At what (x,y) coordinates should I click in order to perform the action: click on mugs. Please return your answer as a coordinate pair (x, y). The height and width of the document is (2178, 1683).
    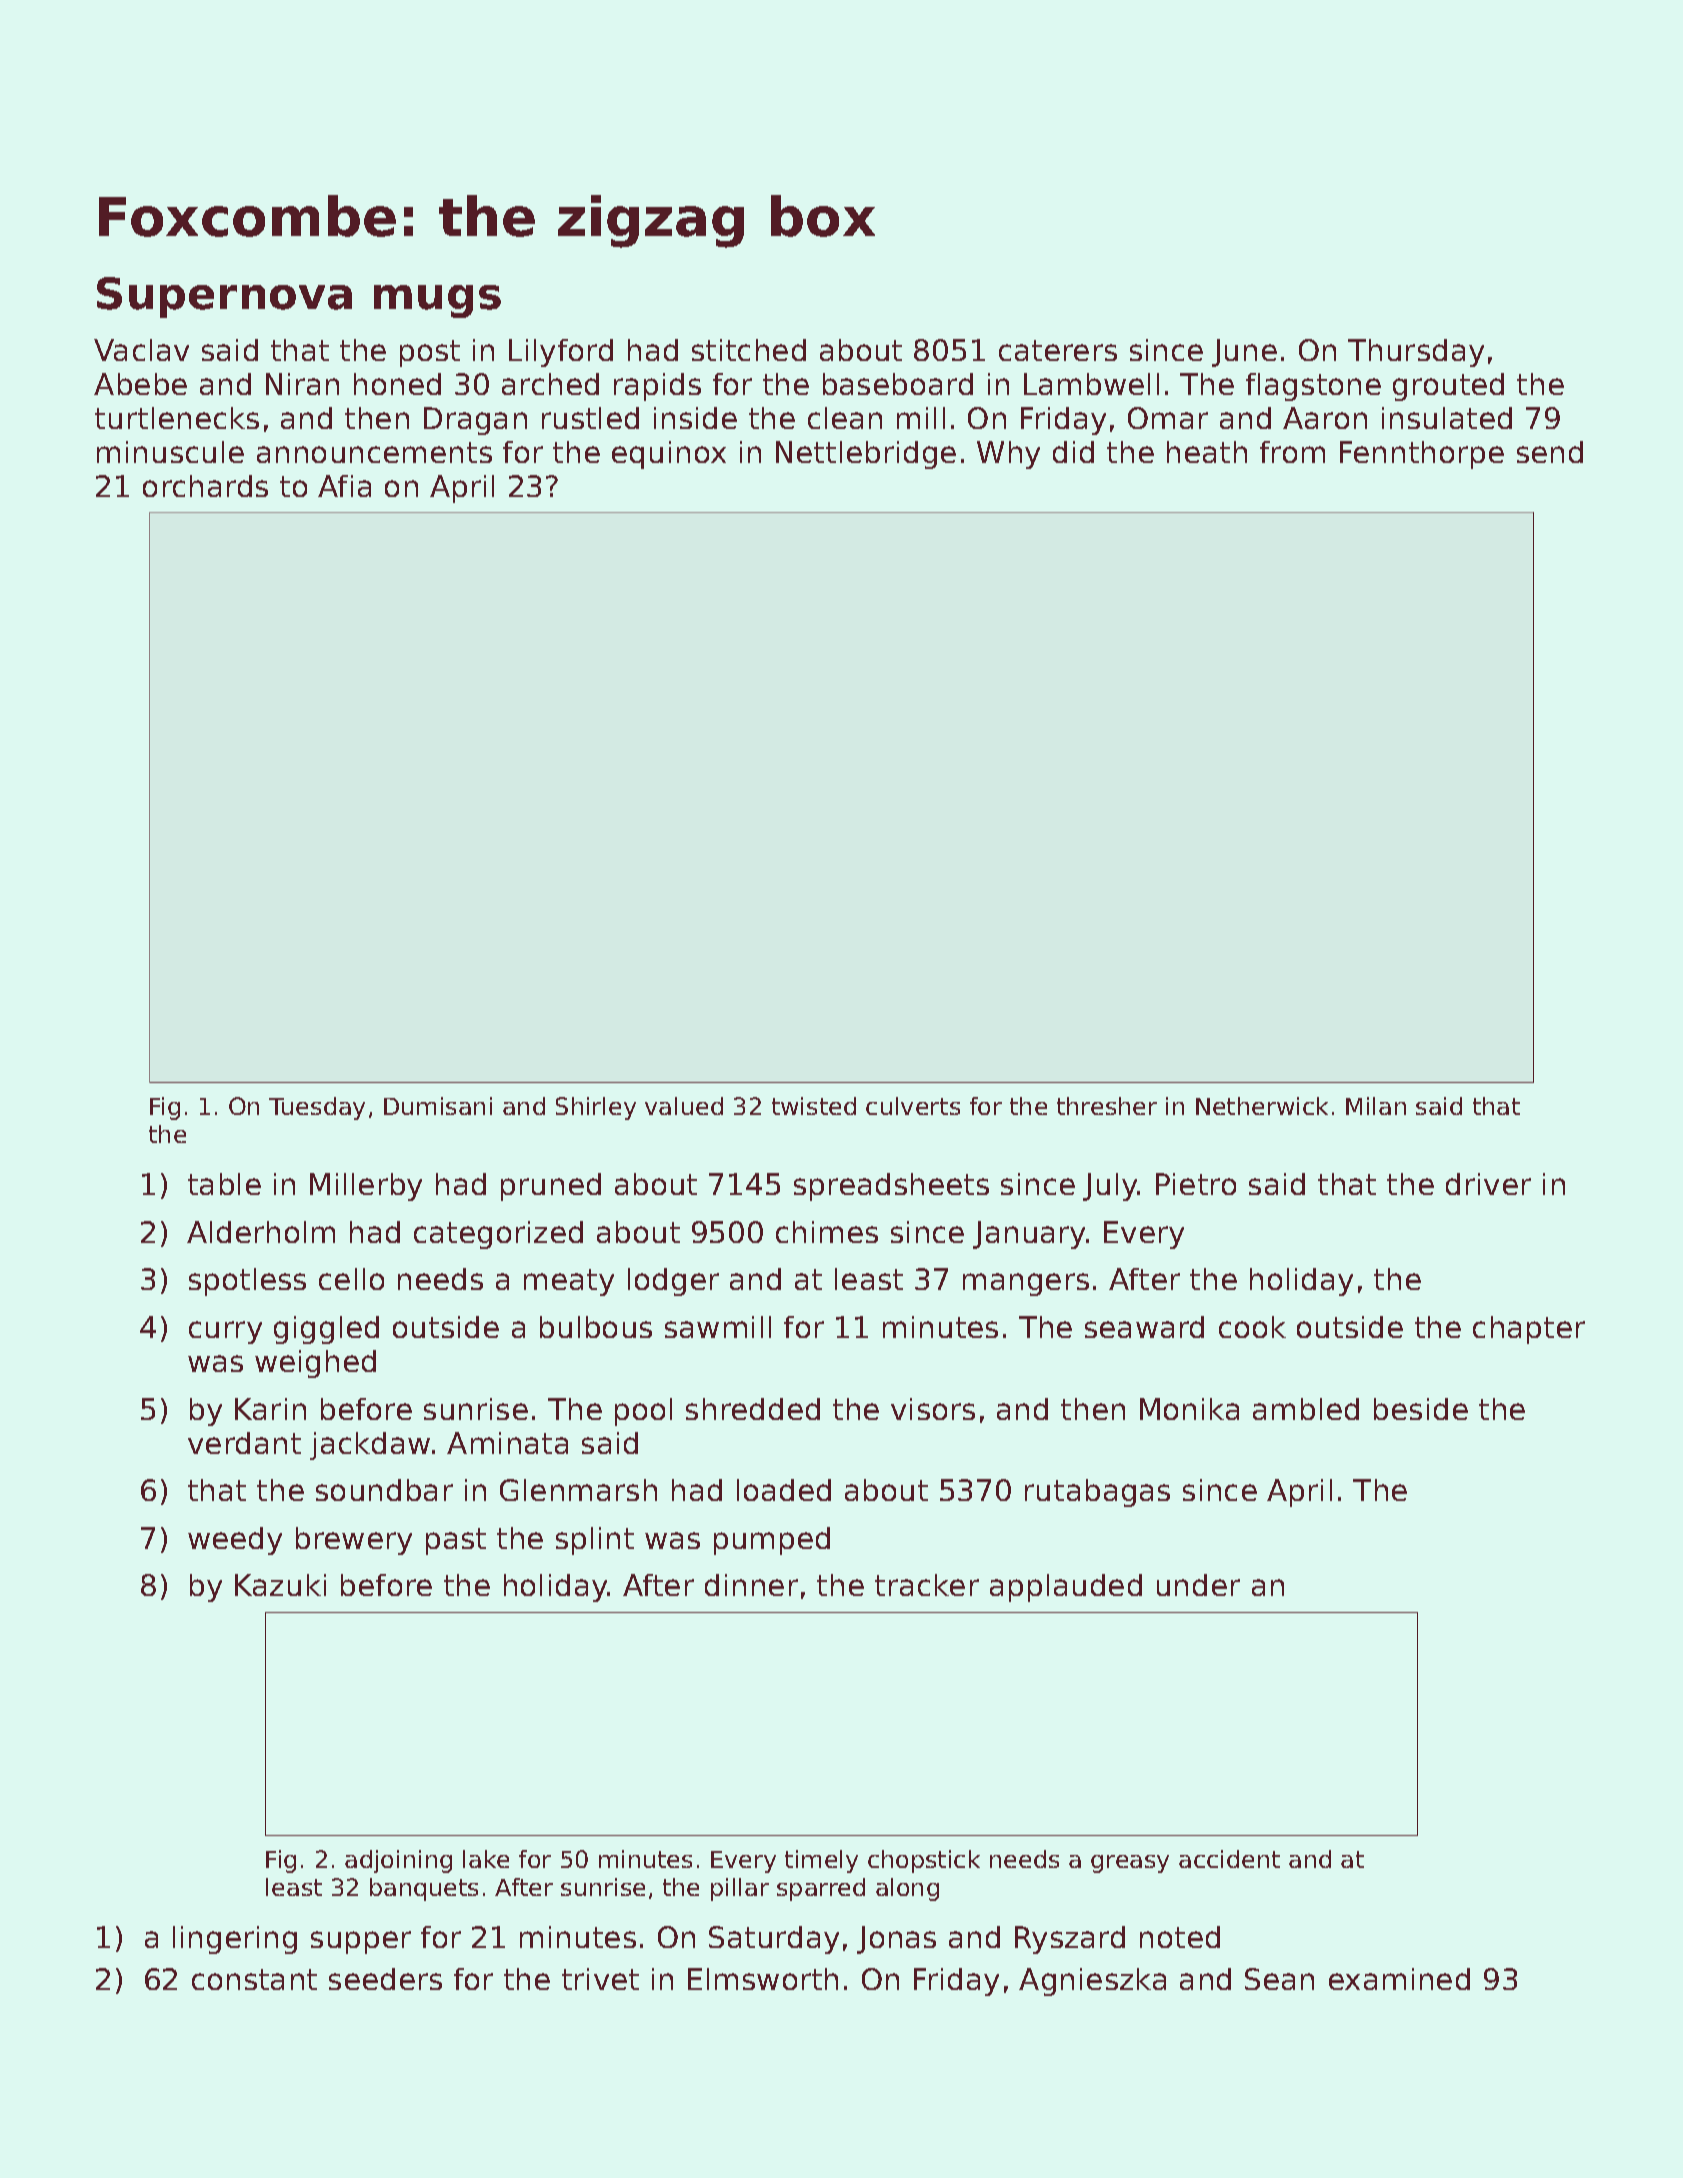
    Looking at the image, I should click on (437, 301).
